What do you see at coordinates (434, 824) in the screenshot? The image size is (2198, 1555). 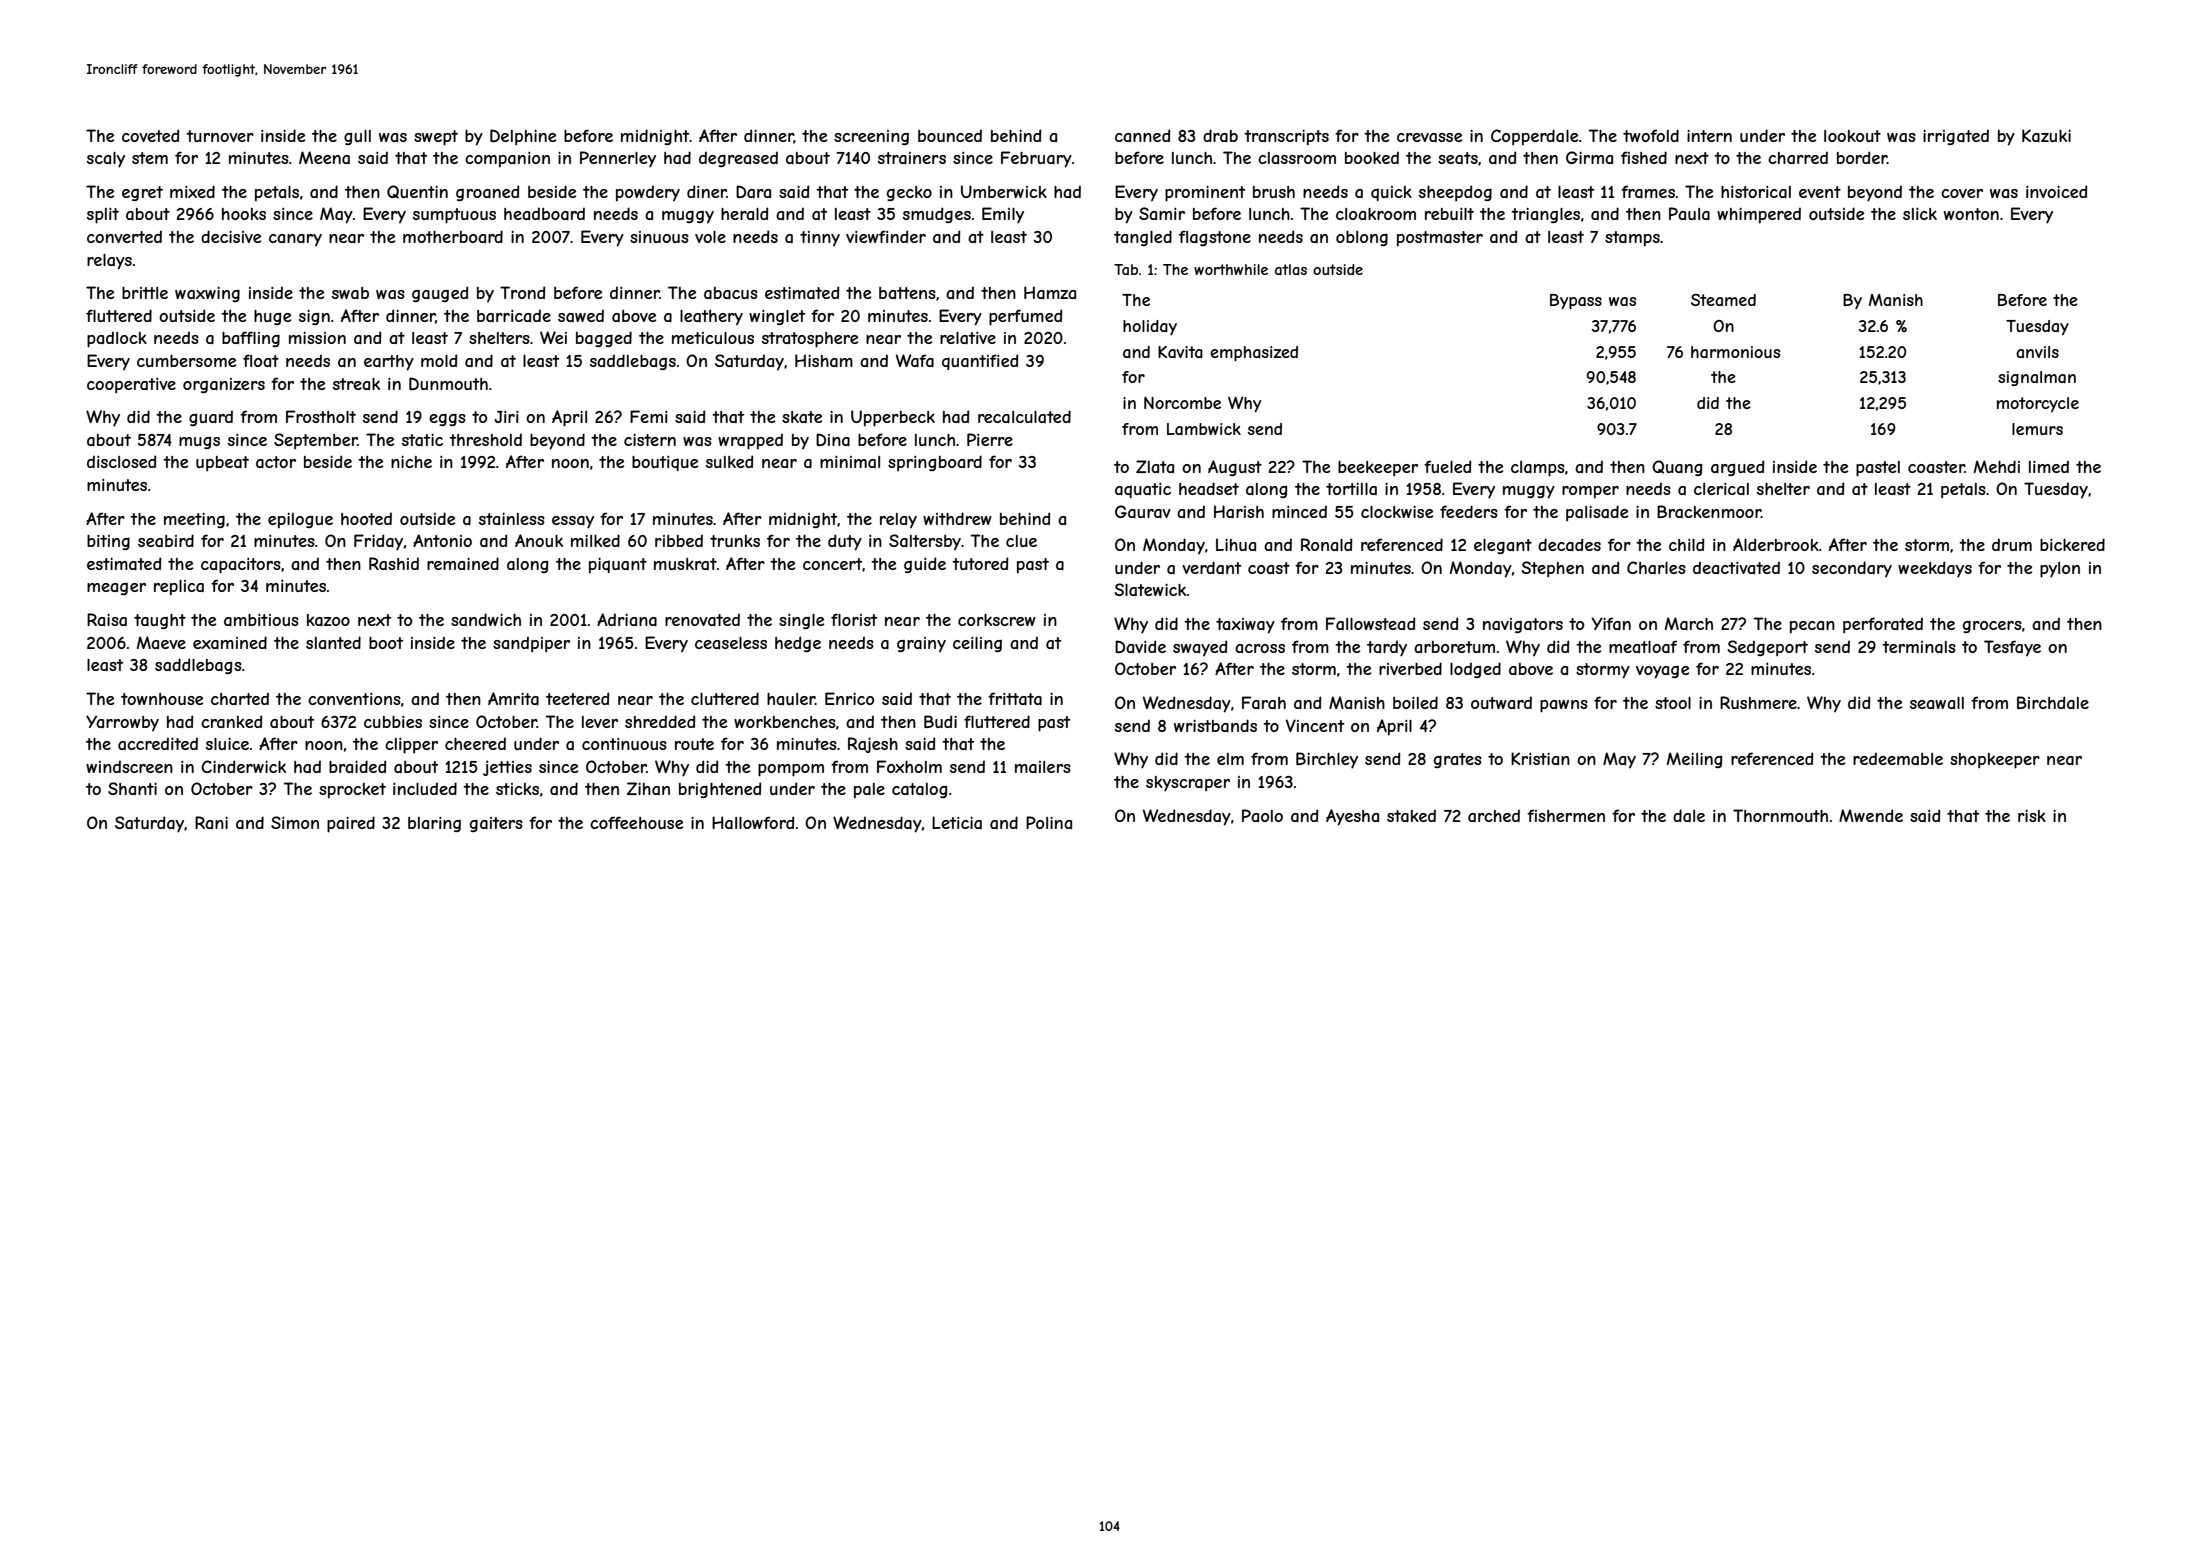 I see `blaring` at bounding box center [434, 824].
